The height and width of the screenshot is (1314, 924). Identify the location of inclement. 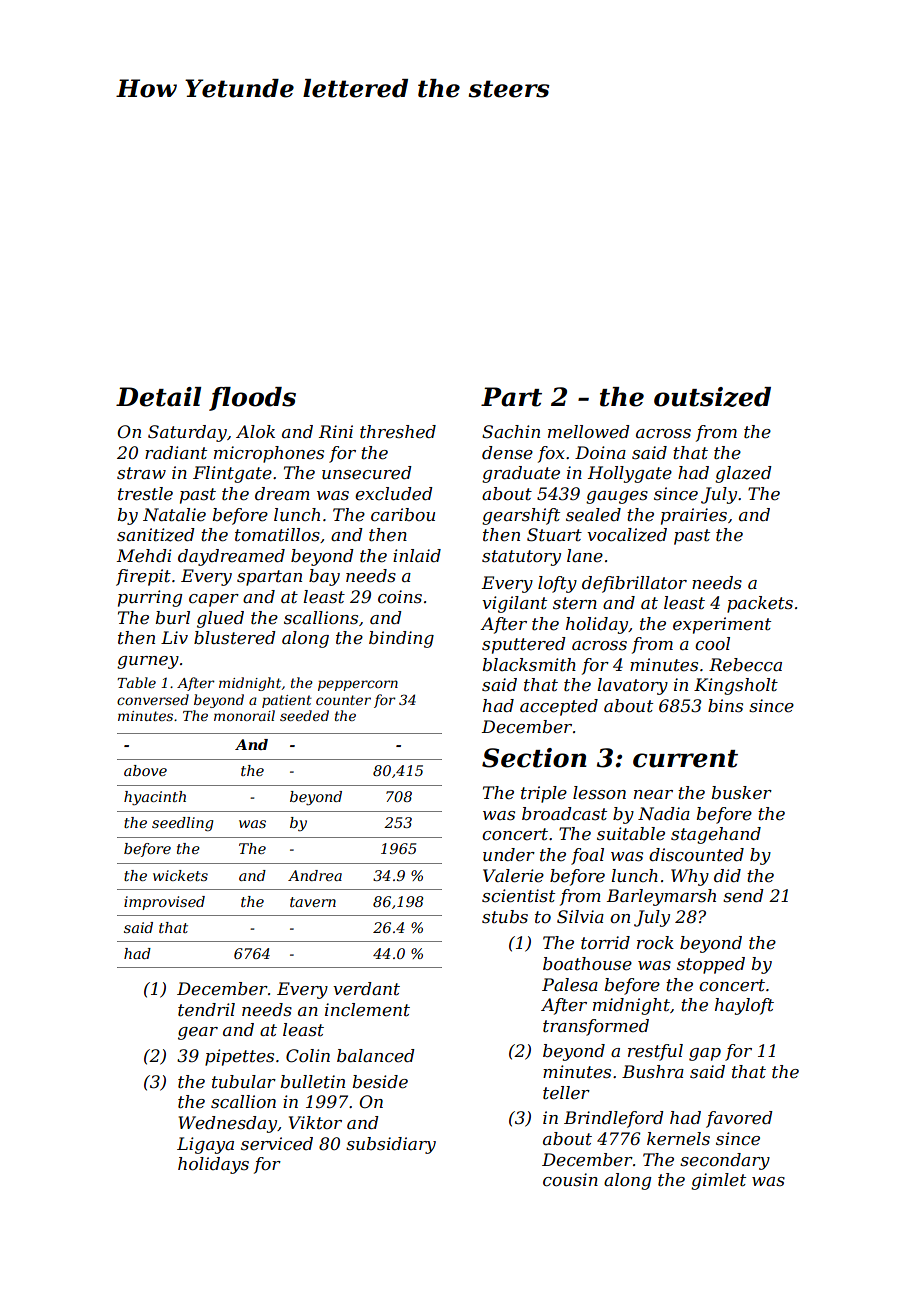
(367, 1010).
